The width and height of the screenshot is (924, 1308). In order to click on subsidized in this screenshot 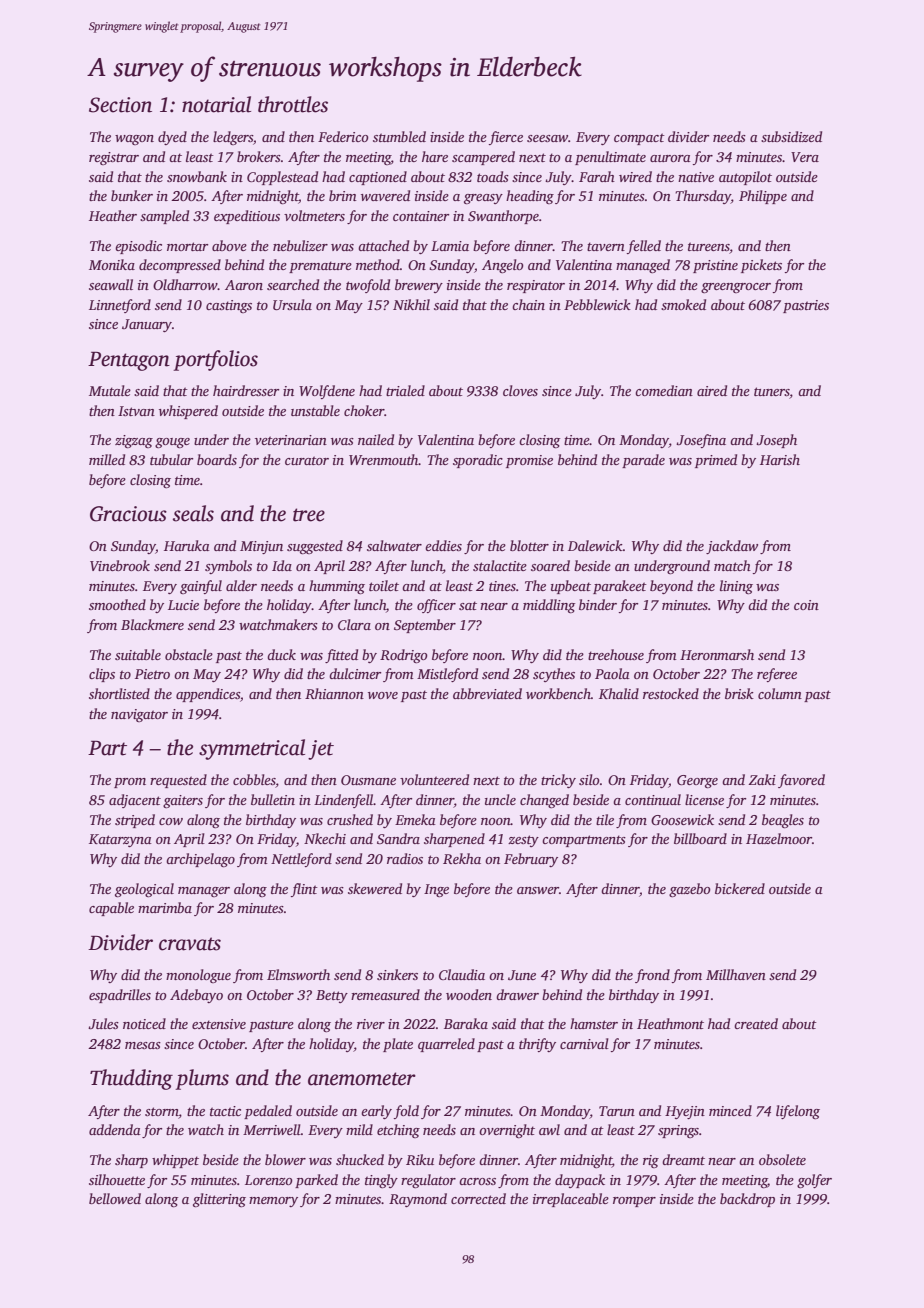, I will do `click(791, 136)`.
